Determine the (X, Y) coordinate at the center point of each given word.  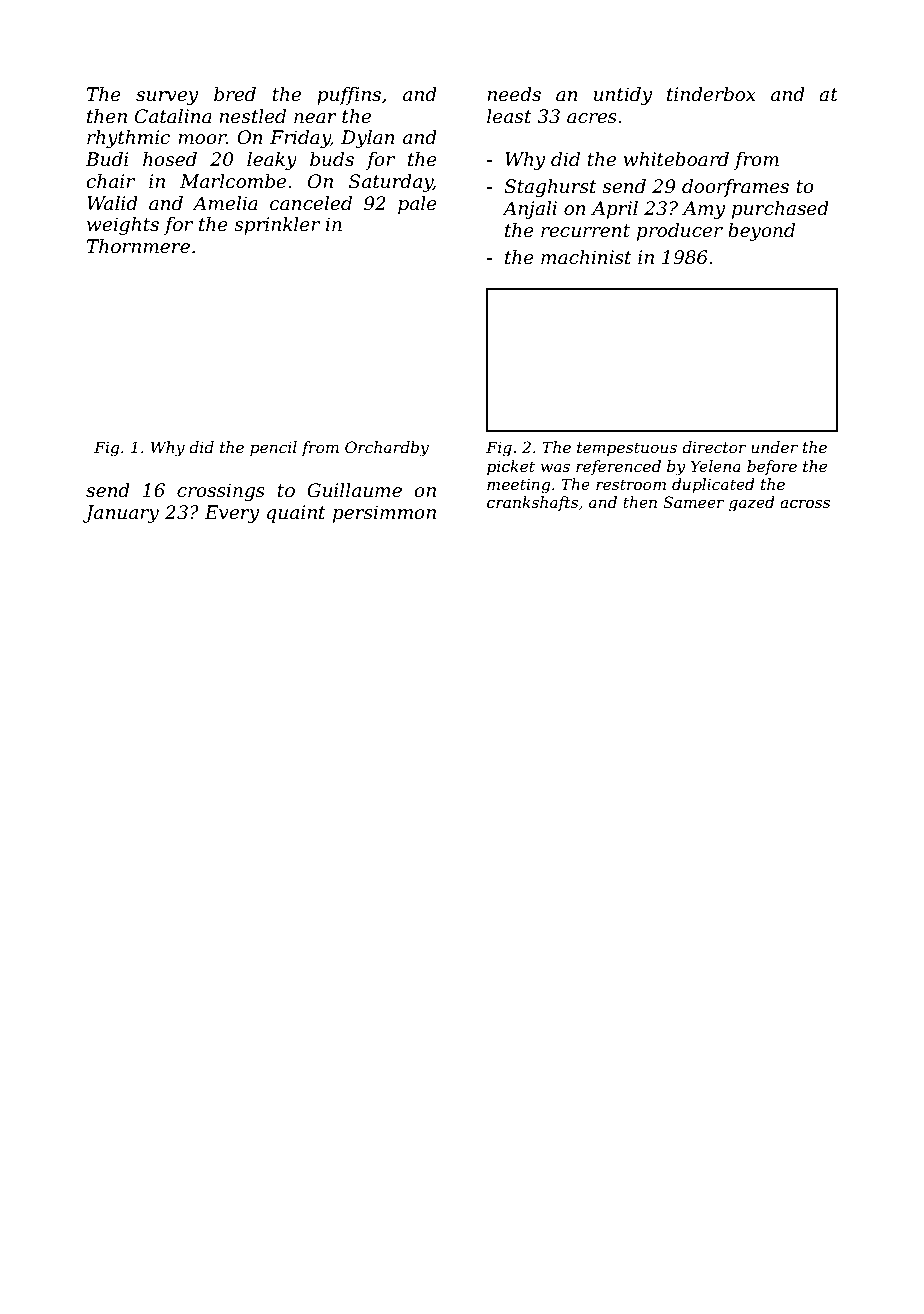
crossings (221, 492)
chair (110, 181)
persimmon (384, 514)
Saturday (391, 183)
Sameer (693, 502)
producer (680, 232)
